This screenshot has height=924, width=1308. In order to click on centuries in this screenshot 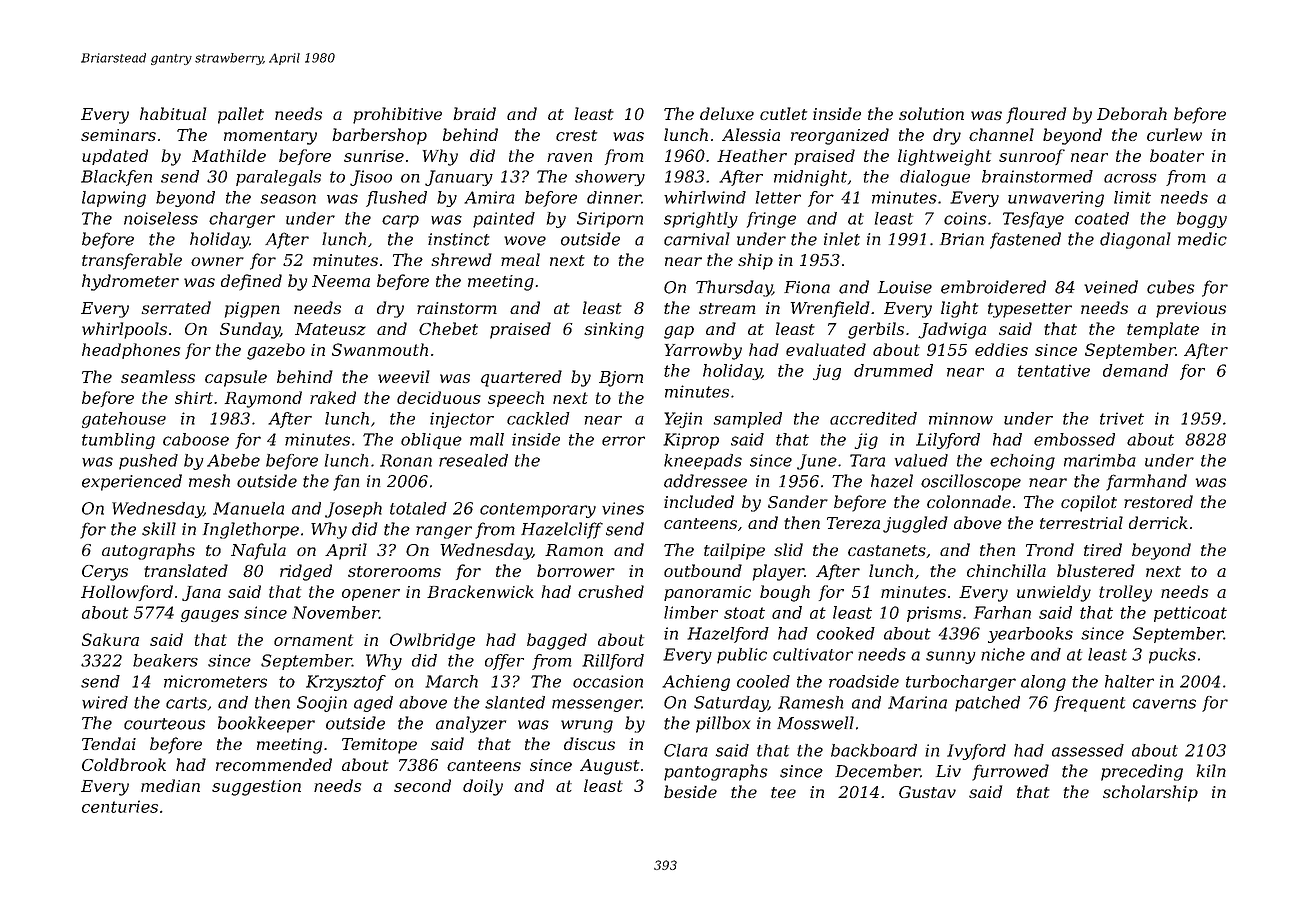, I will do `click(120, 806)`.
